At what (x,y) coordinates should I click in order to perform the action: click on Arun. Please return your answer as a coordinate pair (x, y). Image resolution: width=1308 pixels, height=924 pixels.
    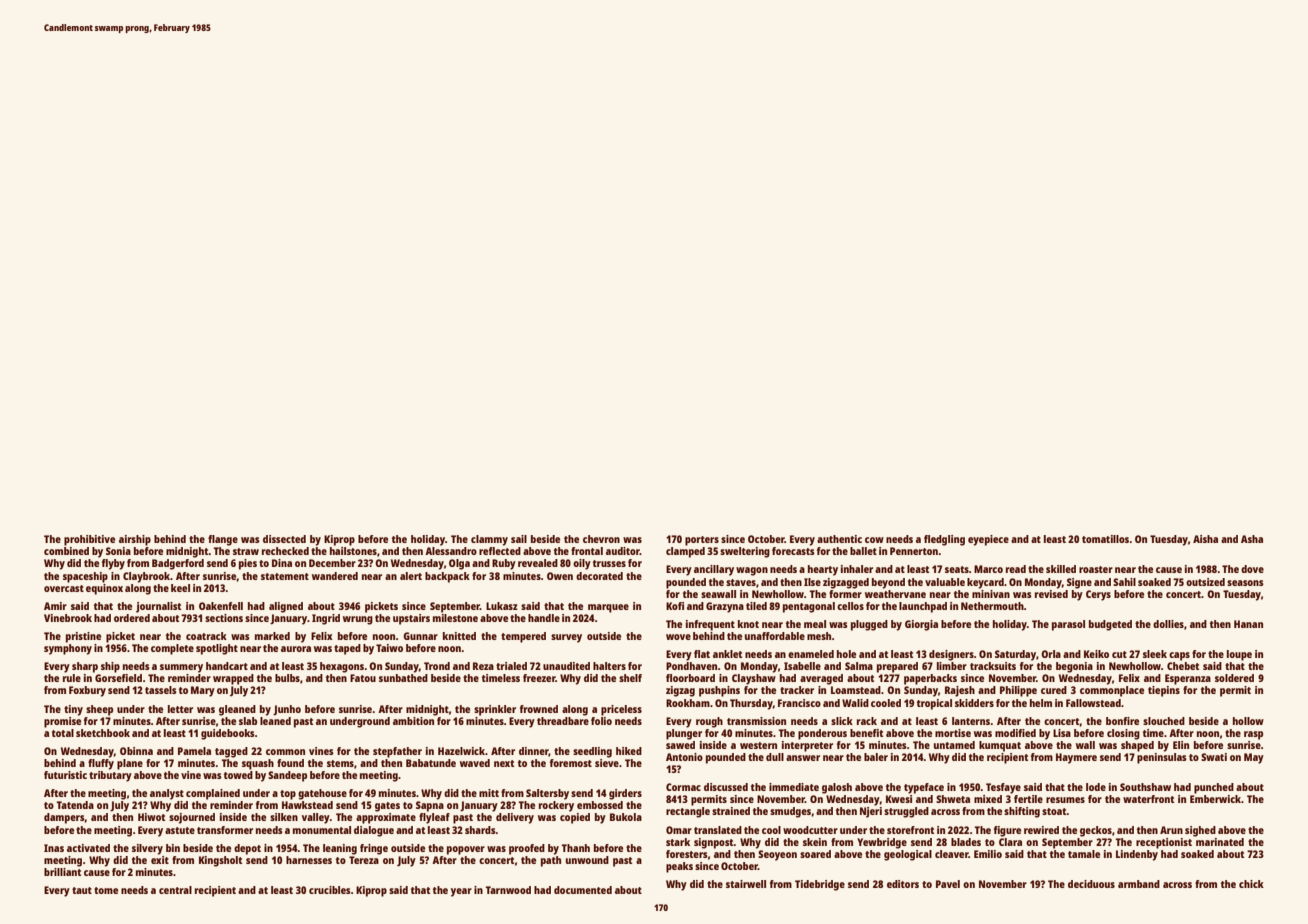
    Looking at the image, I should click on (1171, 830).
